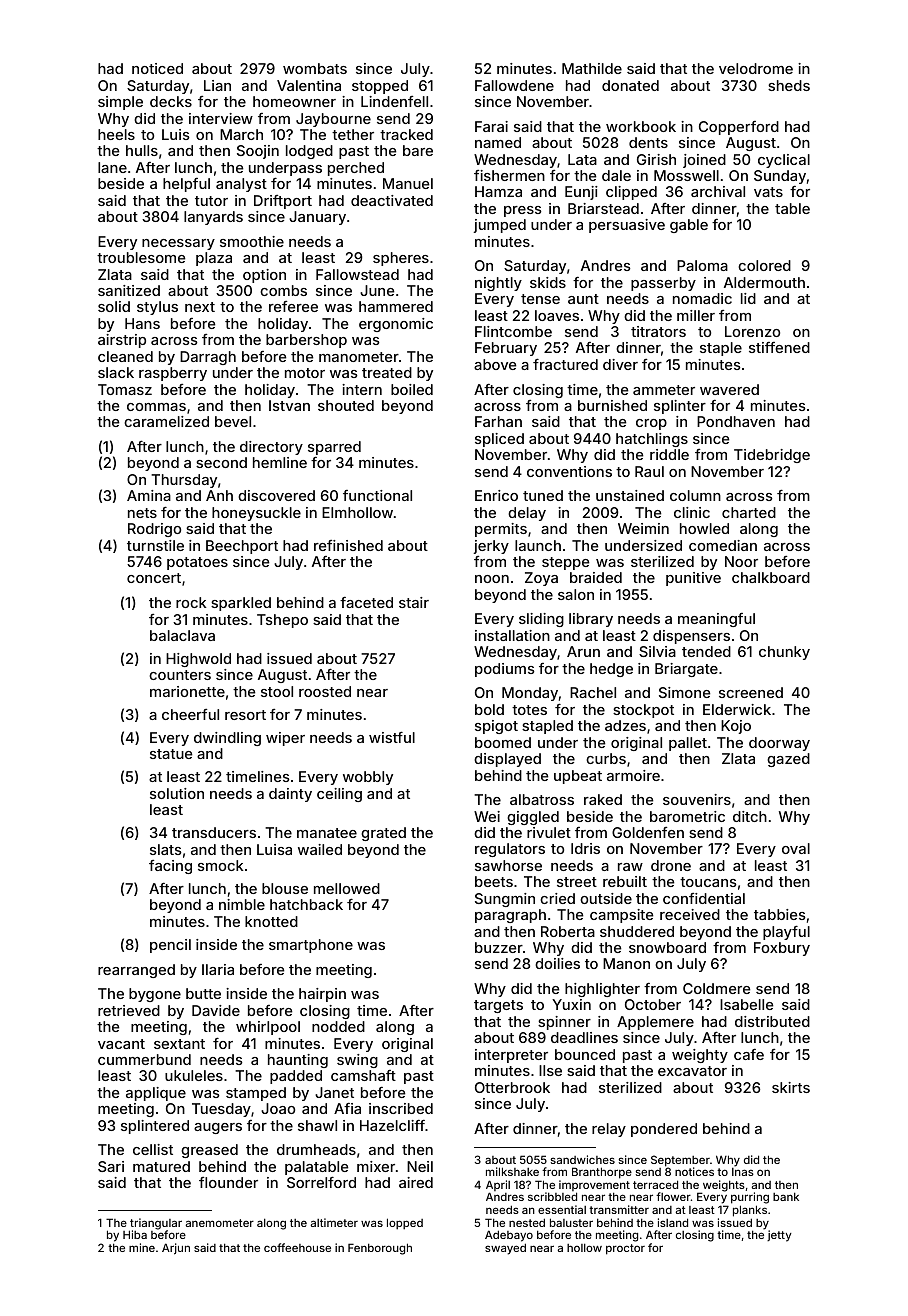 Image resolution: width=908 pixels, height=1316 pixels. Describe the element at coordinates (505, 1249) in the image. I see `swayed` at that location.
